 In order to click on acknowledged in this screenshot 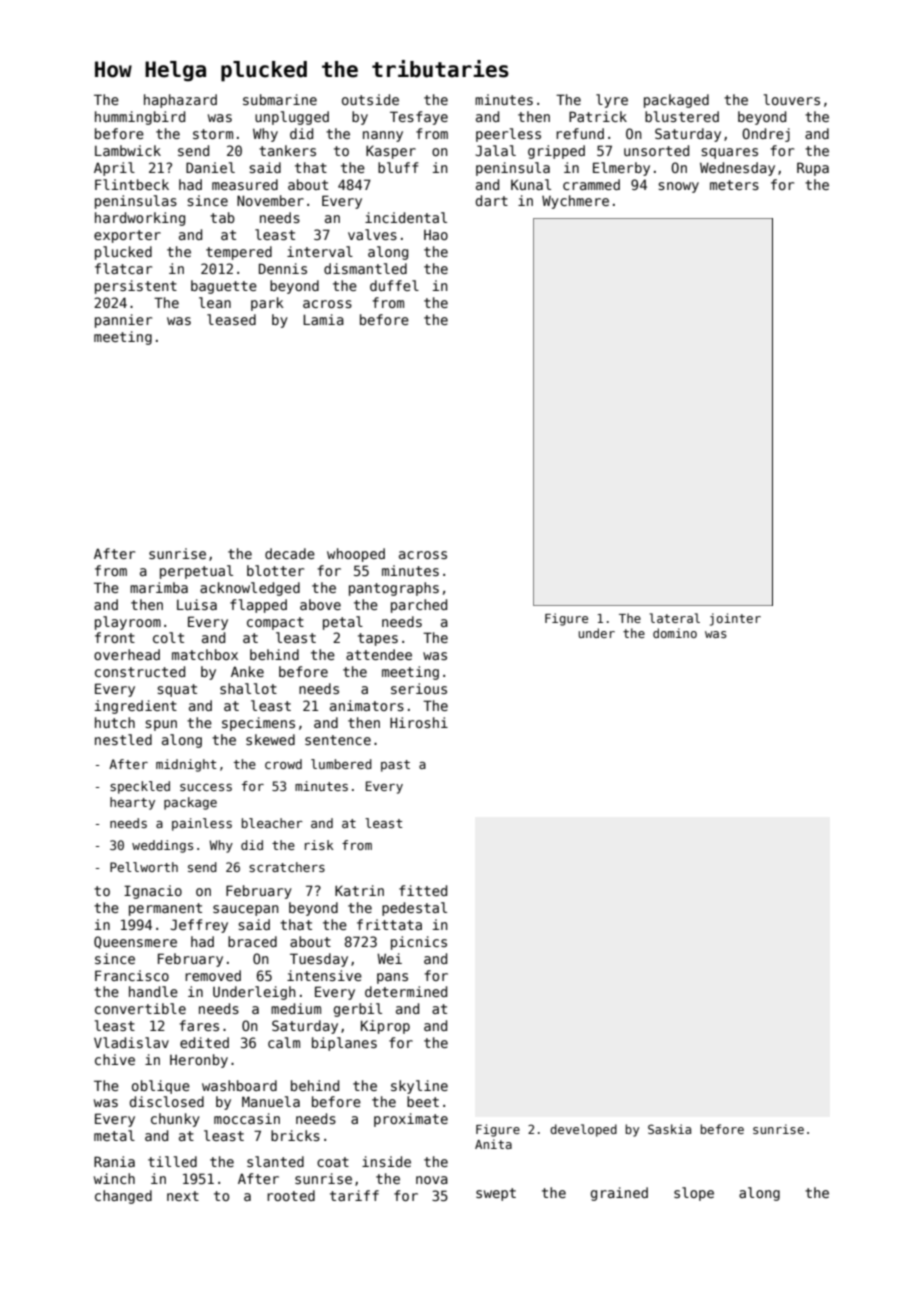, I will do `click(250, 589)`.
